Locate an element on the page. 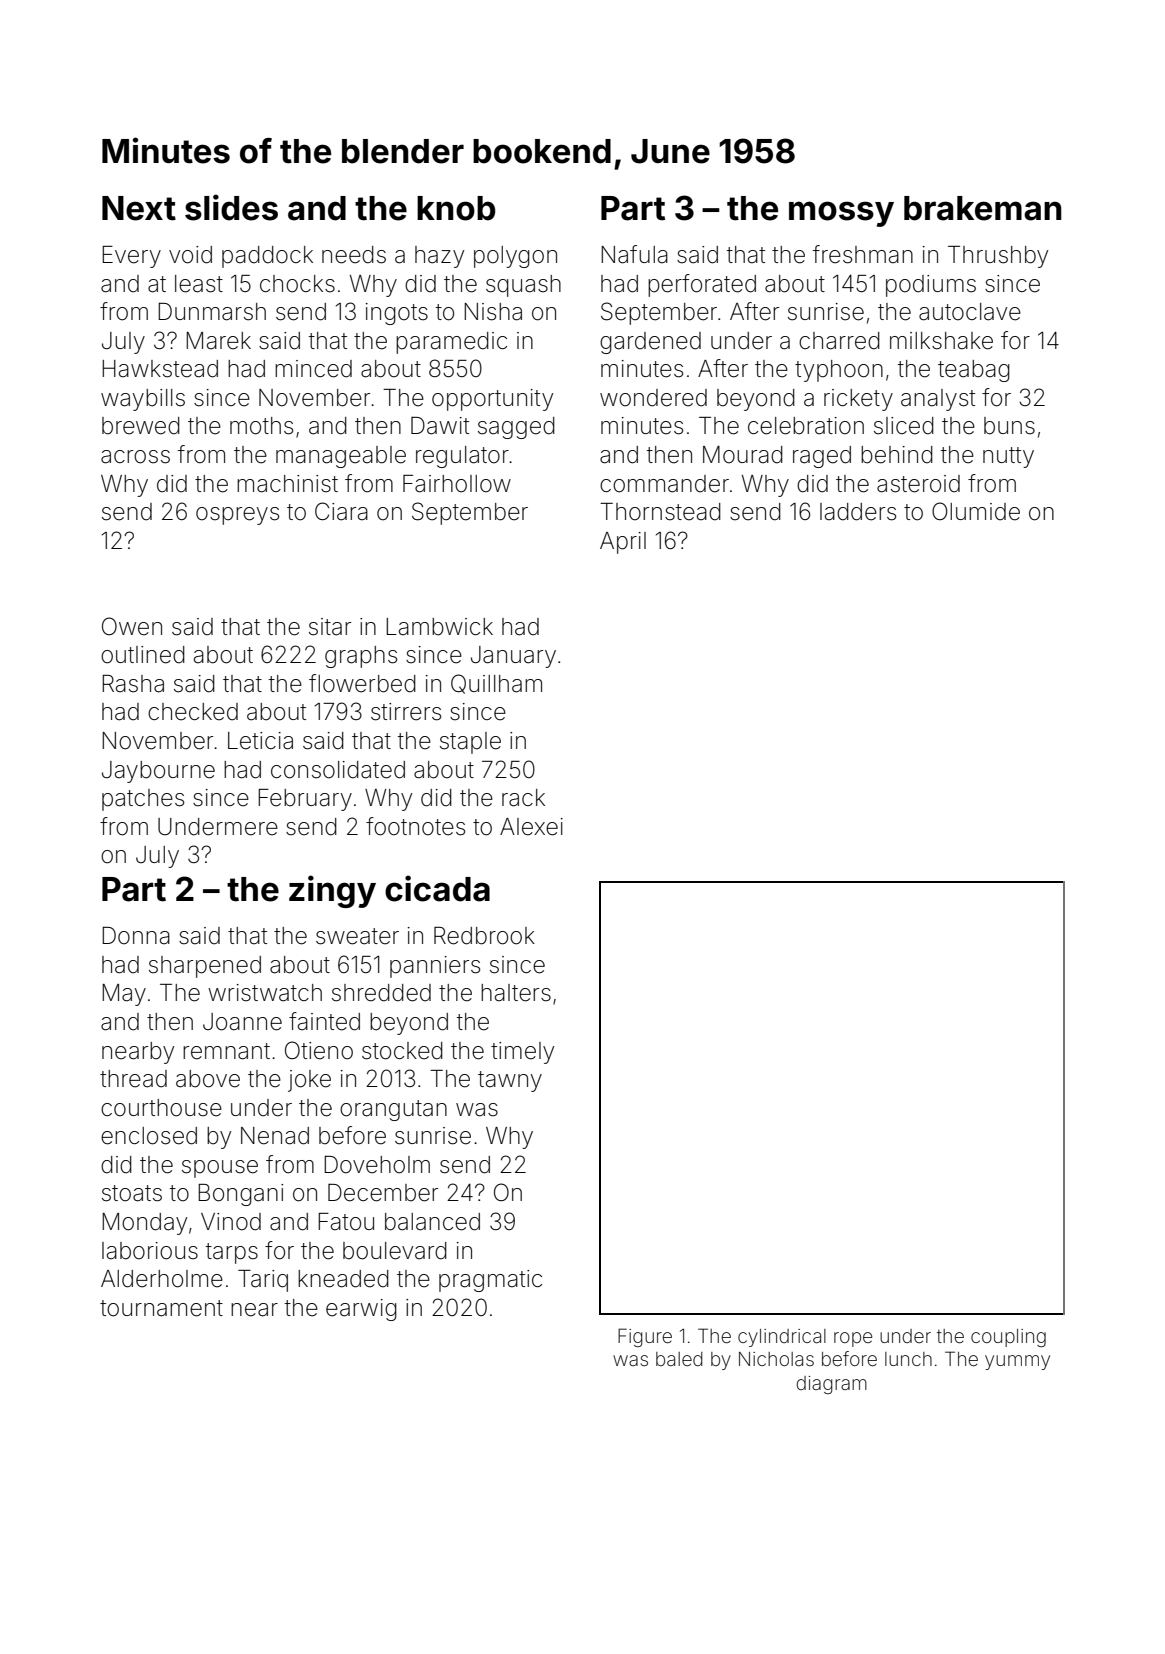  Quillham is located at coordinates (496, 684).
